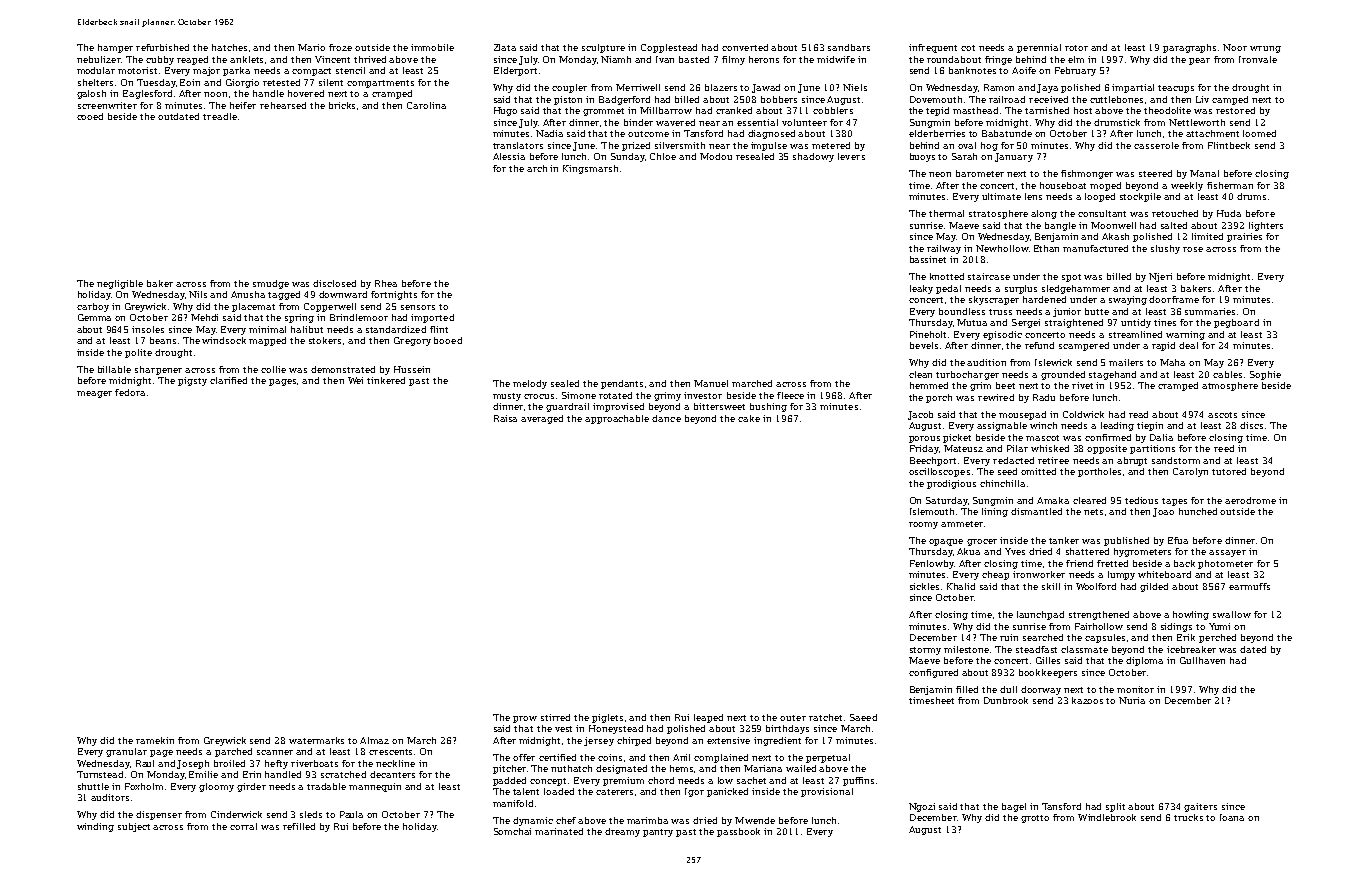 Image resolution: width=1372 pixels, height=887 pixels. I want to click on casserole, so click(1156, 145).
